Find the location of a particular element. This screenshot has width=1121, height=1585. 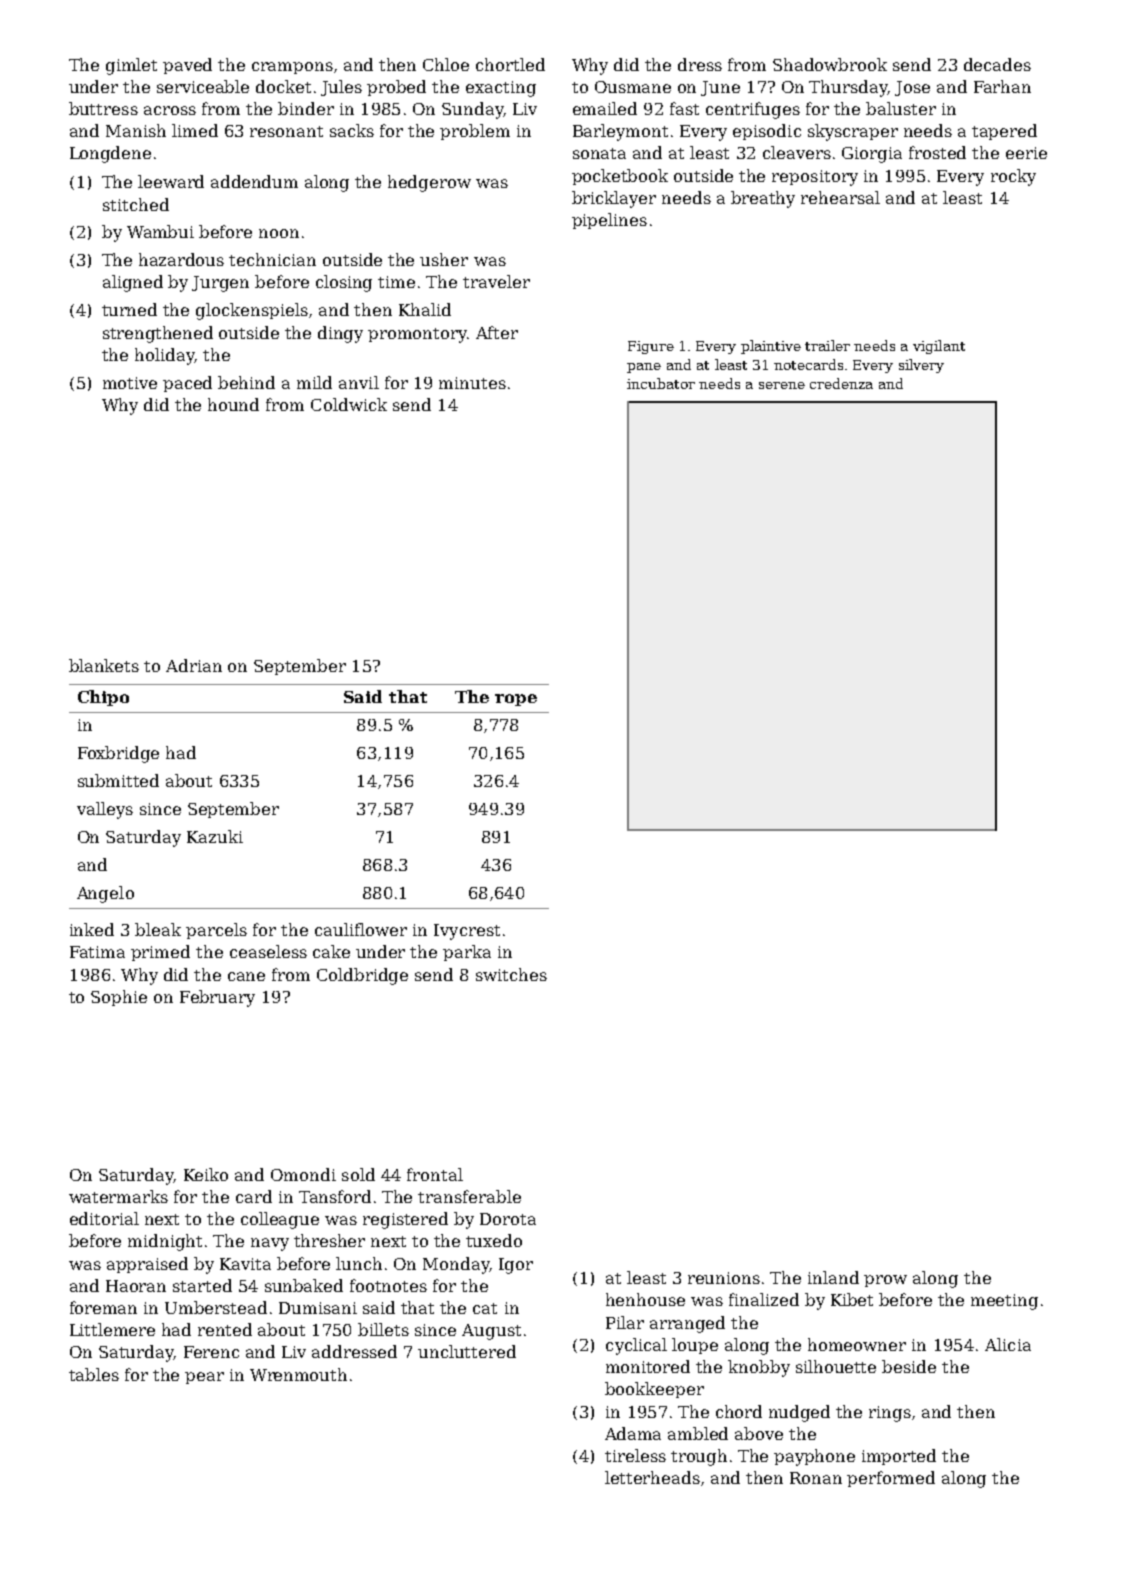

rehearsal is located at coordinates (840, 197).
